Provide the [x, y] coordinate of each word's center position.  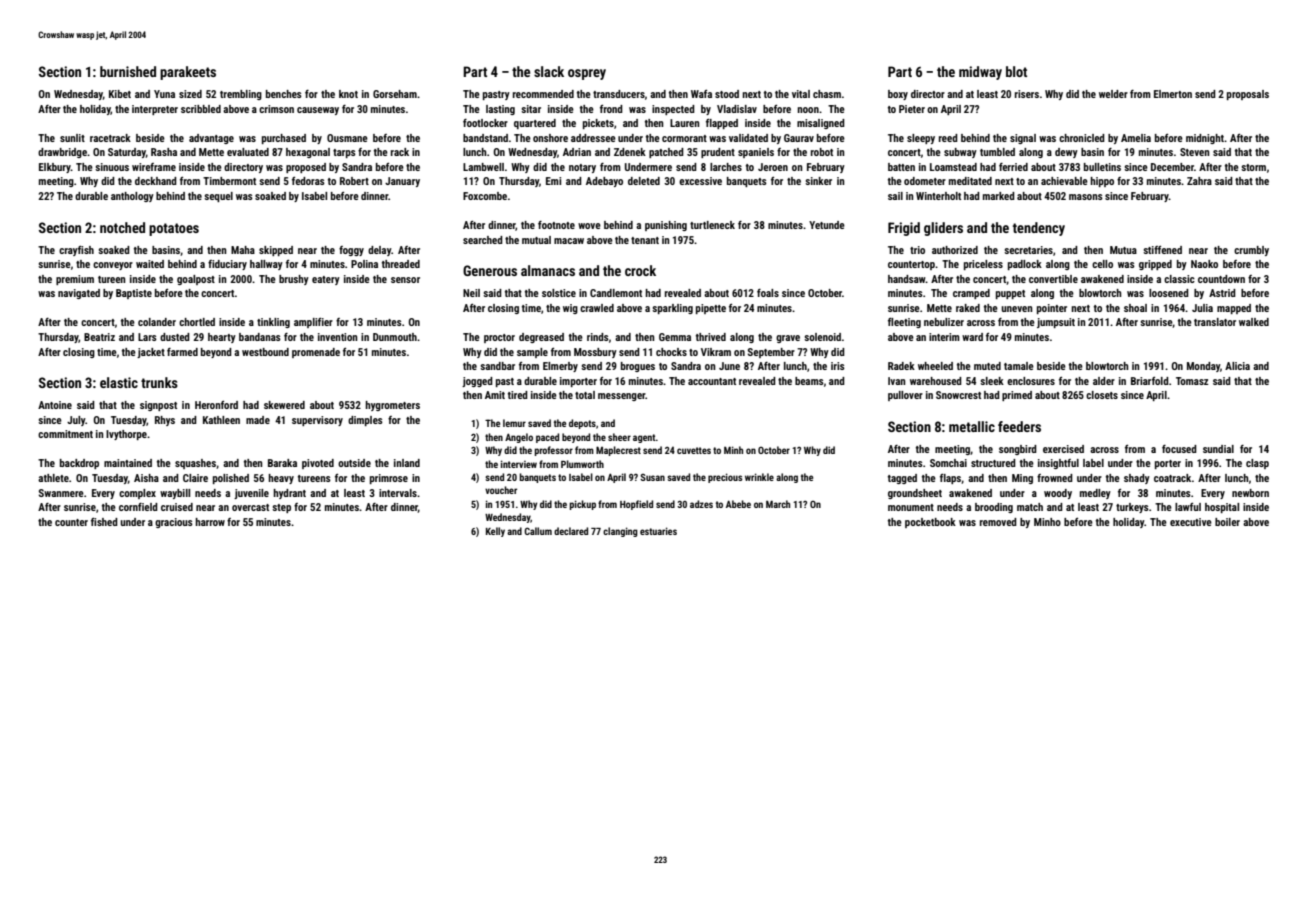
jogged [477, 382]
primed [1017, 396]
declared [571, 531]
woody [1058, 494]
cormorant [684, 138]
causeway [318, 111]
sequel [218, 197]
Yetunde [827, 225]
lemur [514, 423]
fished [104, 521]
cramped [971, 294]
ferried [1013, 167]
